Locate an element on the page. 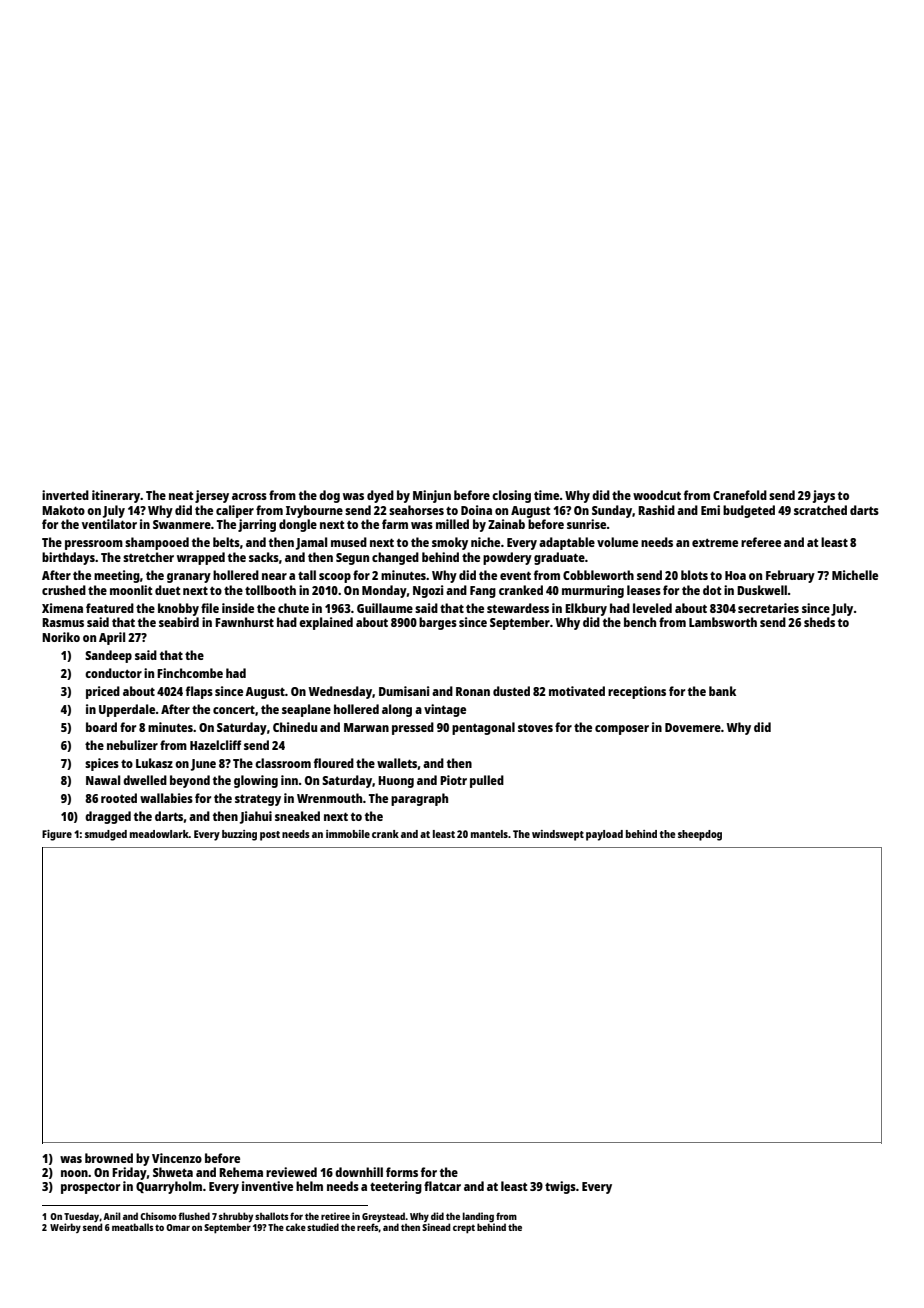 This image has width=924, height=1308. mantels is located at coordinates (489, 834).
